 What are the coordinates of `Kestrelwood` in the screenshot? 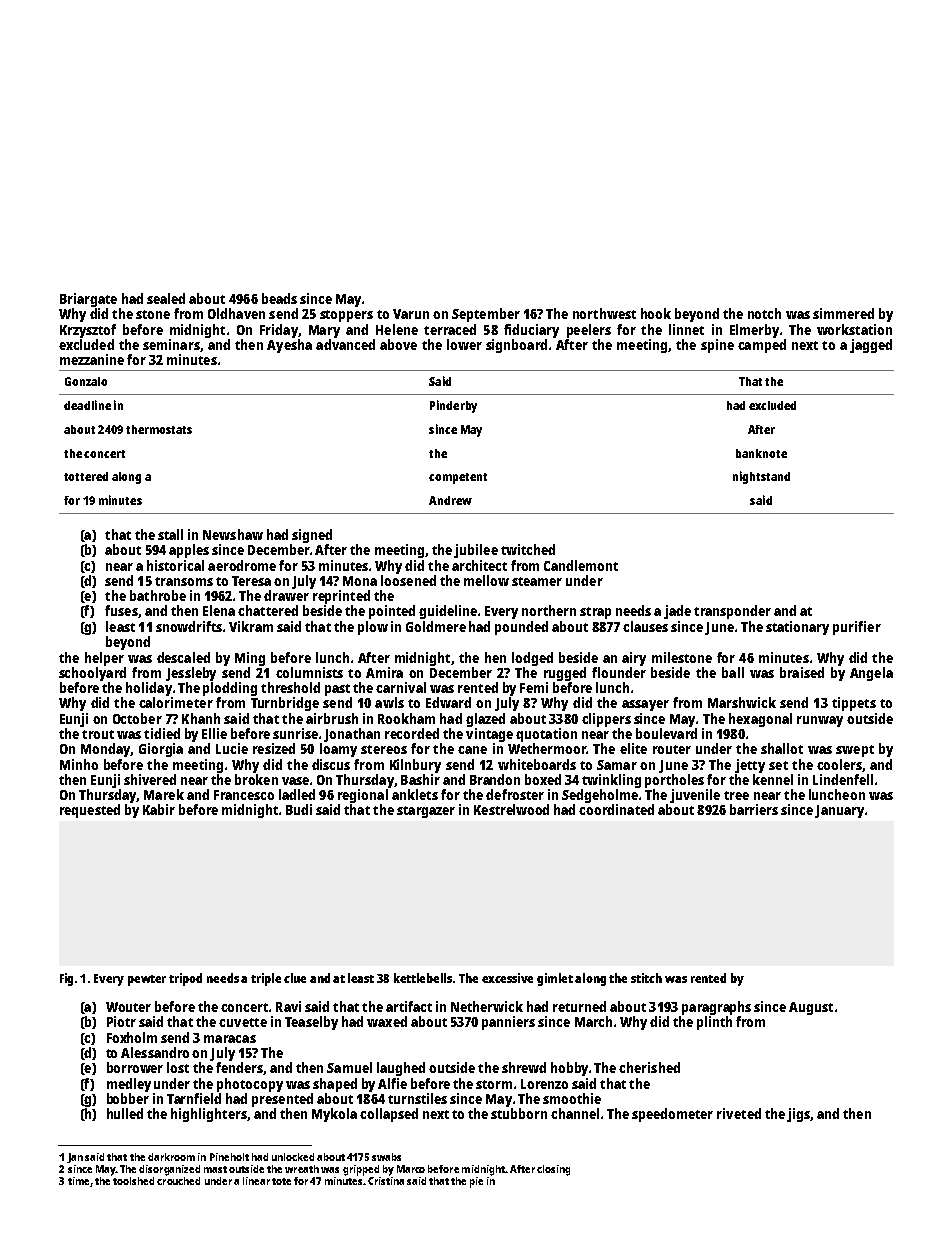 It's located at (511, 809).
